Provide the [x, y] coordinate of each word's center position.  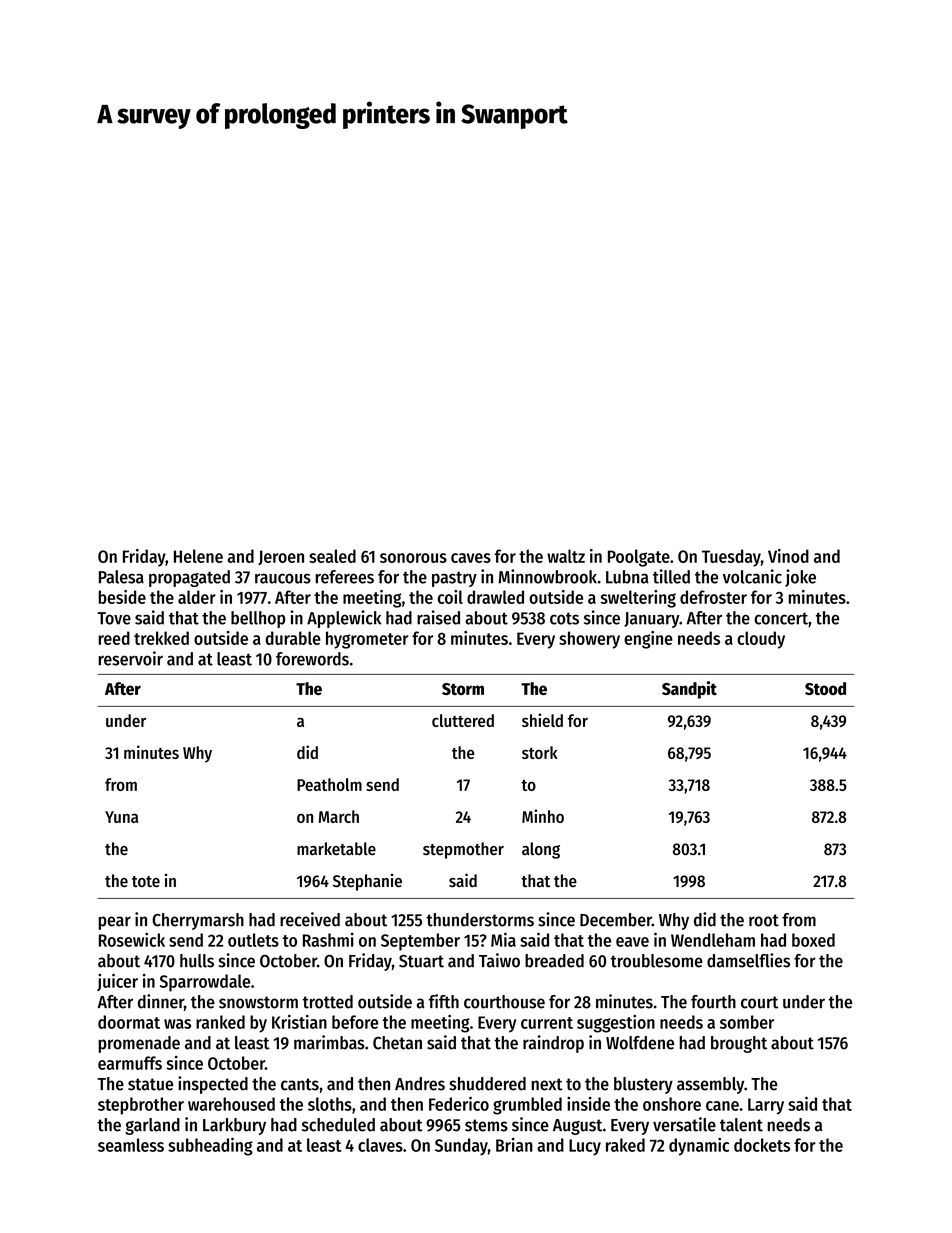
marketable [336, 849]
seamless [131, 1145]
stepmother [463, 850]
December [616, 920]
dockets [762, 1145]
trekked [161, 638]
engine [648, 640]
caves [471, 558]
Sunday [461, 1147]
